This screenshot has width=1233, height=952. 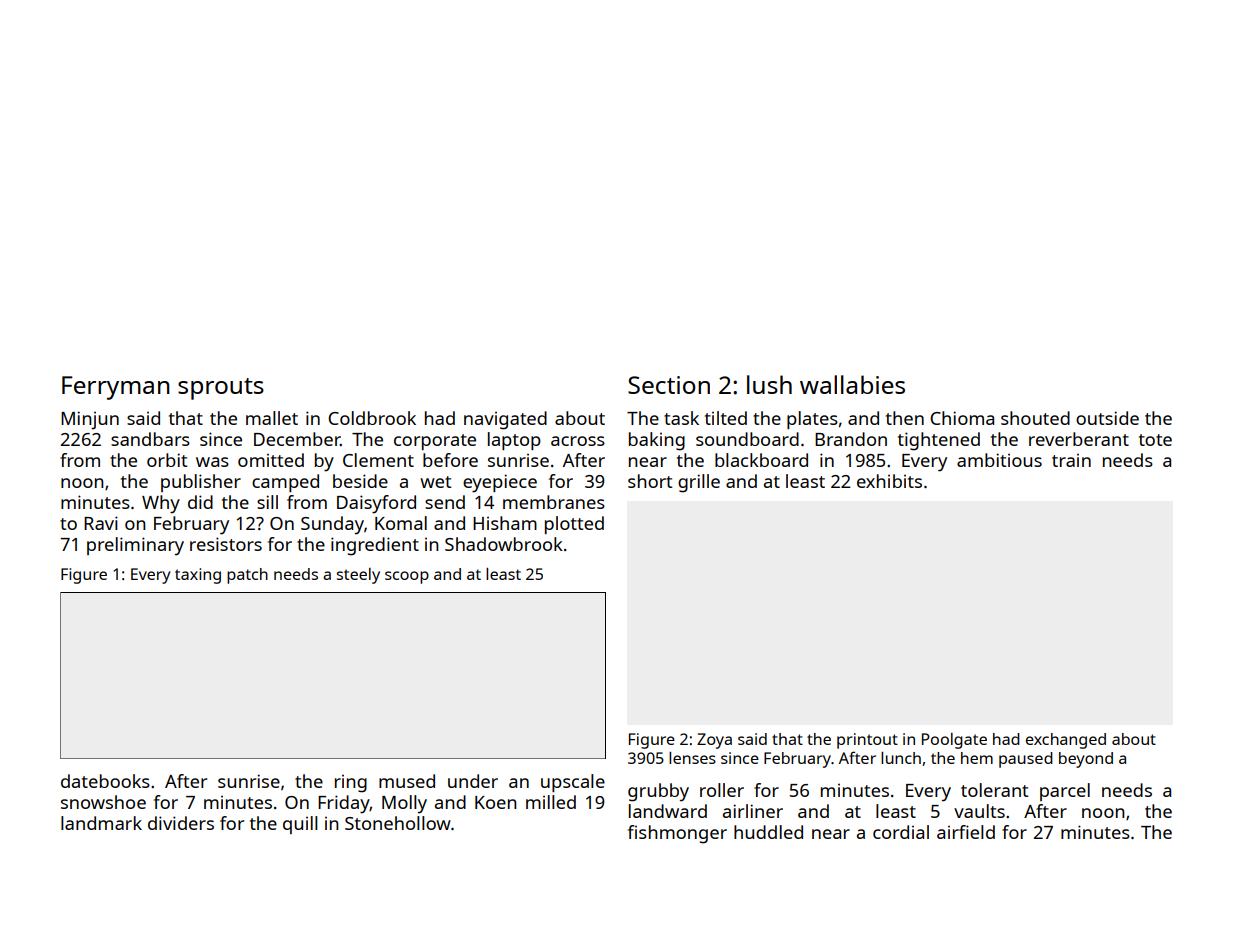 I want to click on orbit, so click(x=167, y=460).
